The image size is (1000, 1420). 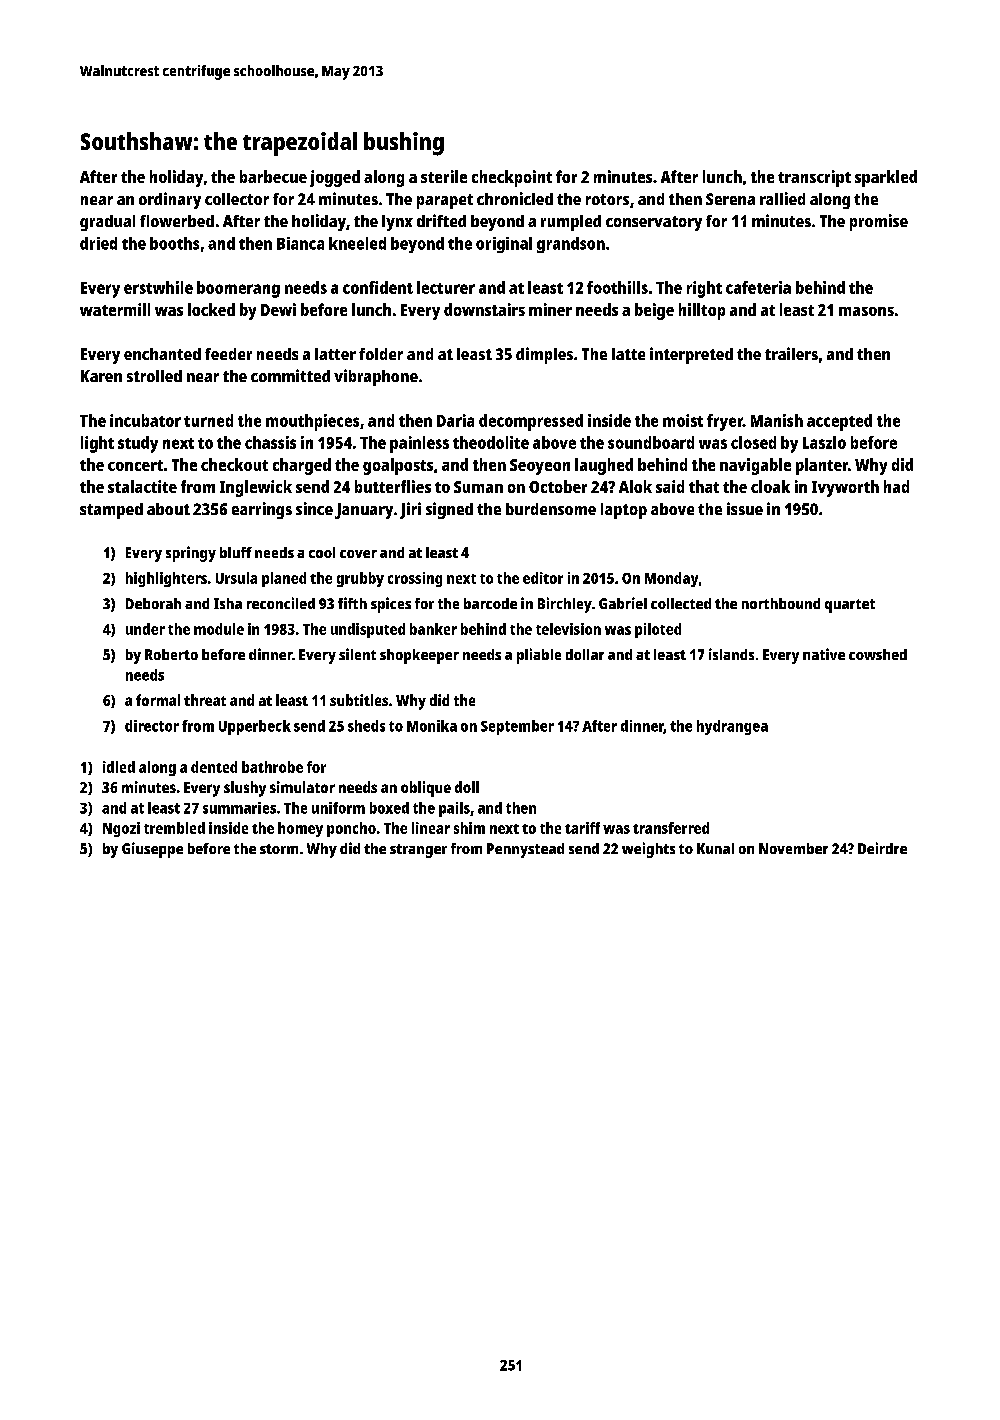 I want to click on butterflies, so click(x=393, y=486).
